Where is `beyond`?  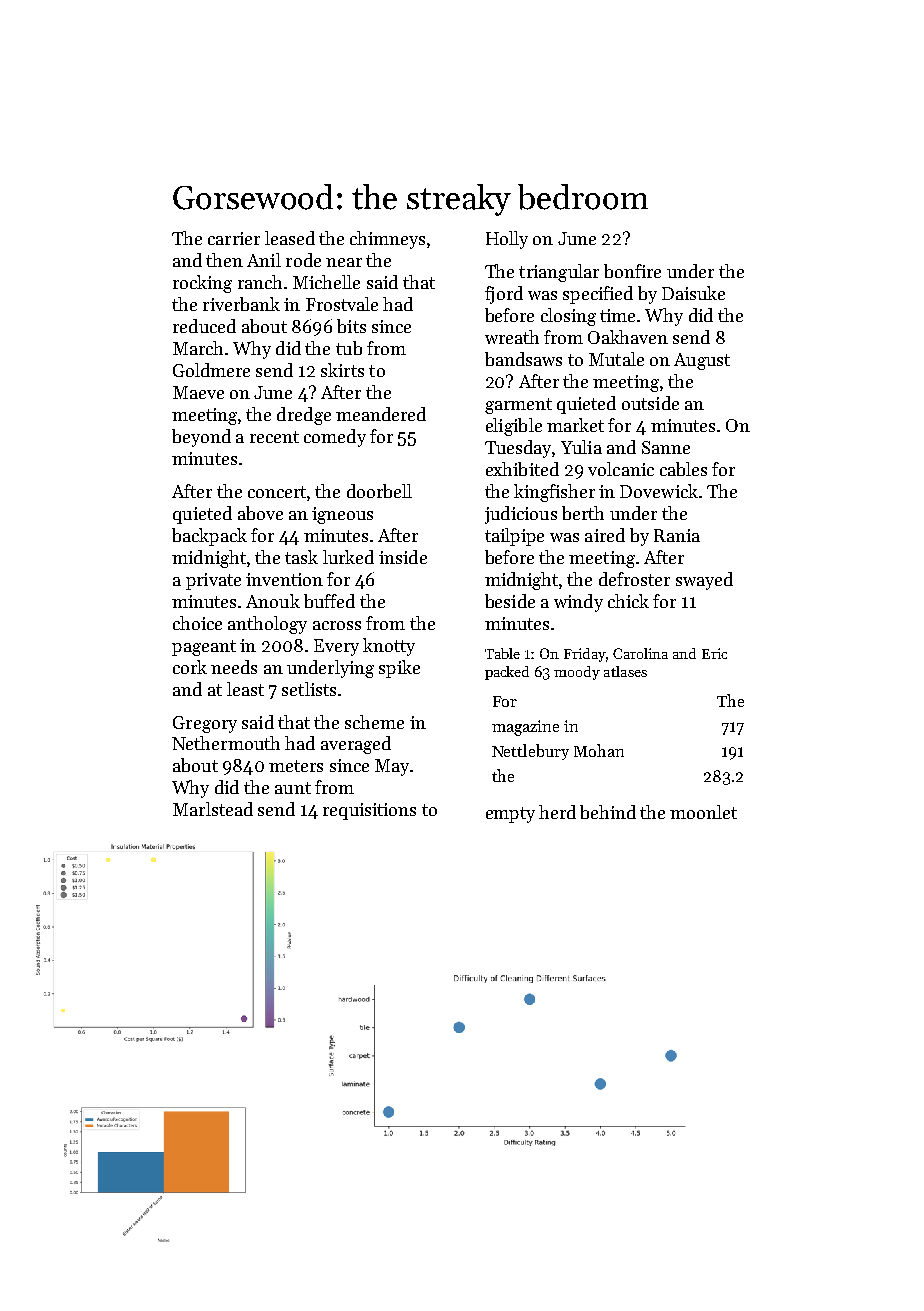 beyond is located at coordinates (201, 438).
